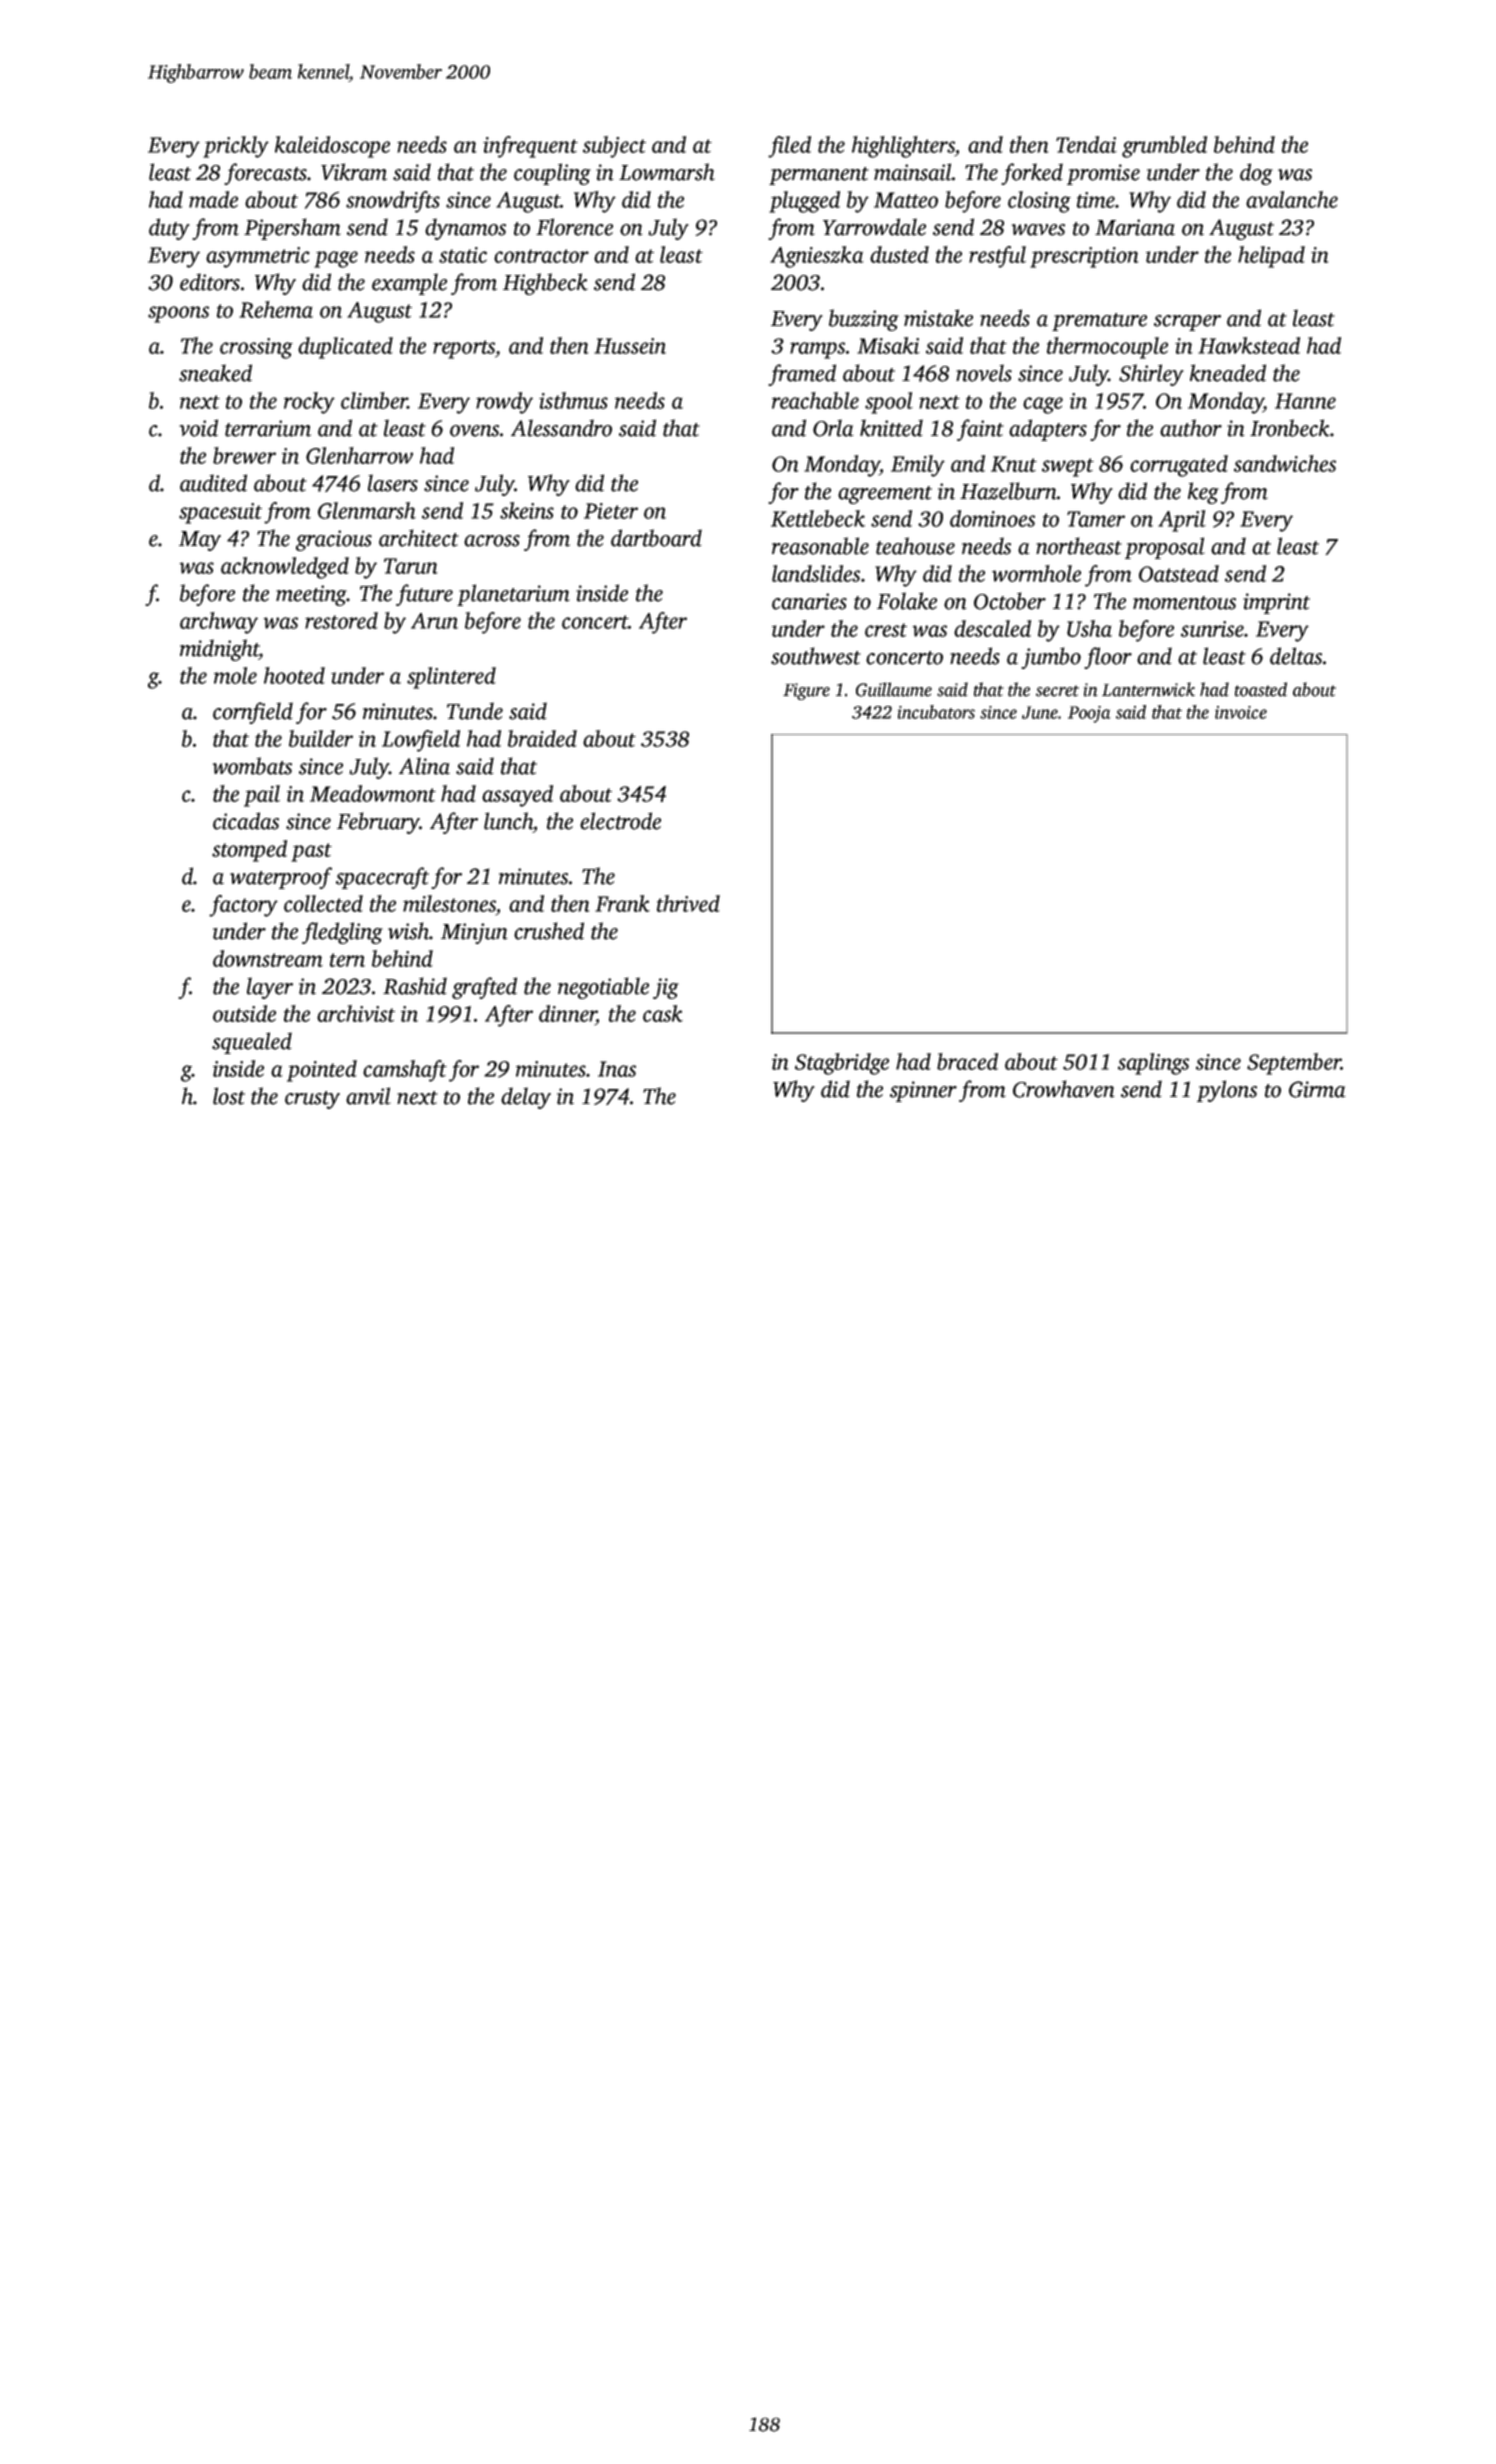 This screenshot has height=2464, width=1496. I want to click on Figure, so click(806, 691).
